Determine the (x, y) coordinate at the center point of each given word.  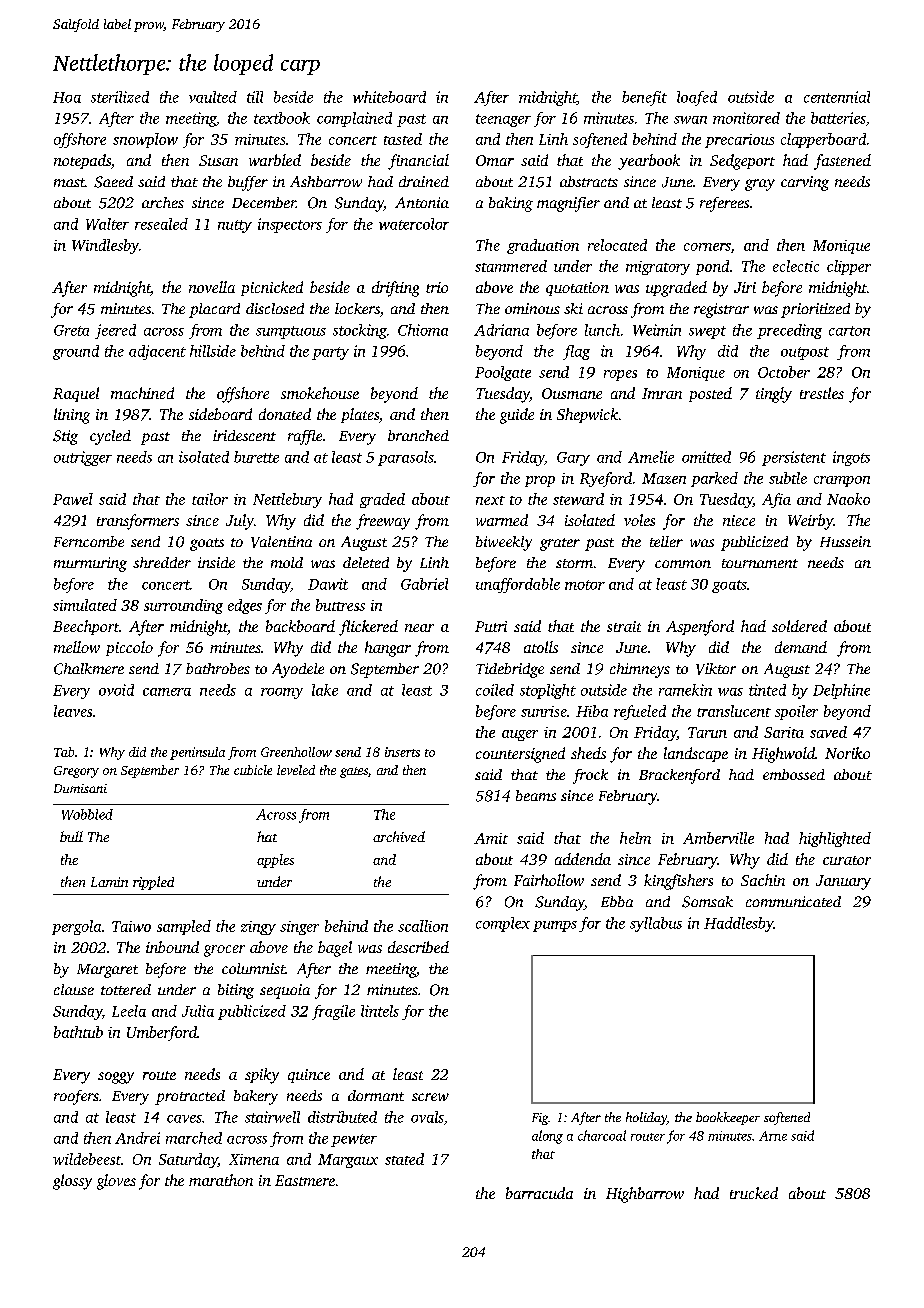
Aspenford (700, 628)
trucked (754, 1193)
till (255, 97)
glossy (72, 1182)
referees (724, 204)
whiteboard (389, 97)
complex (503, 924)
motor (585, 585)
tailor (210, 499)
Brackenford (679, 776)
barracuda (539, 1193)
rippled (153, 883)
